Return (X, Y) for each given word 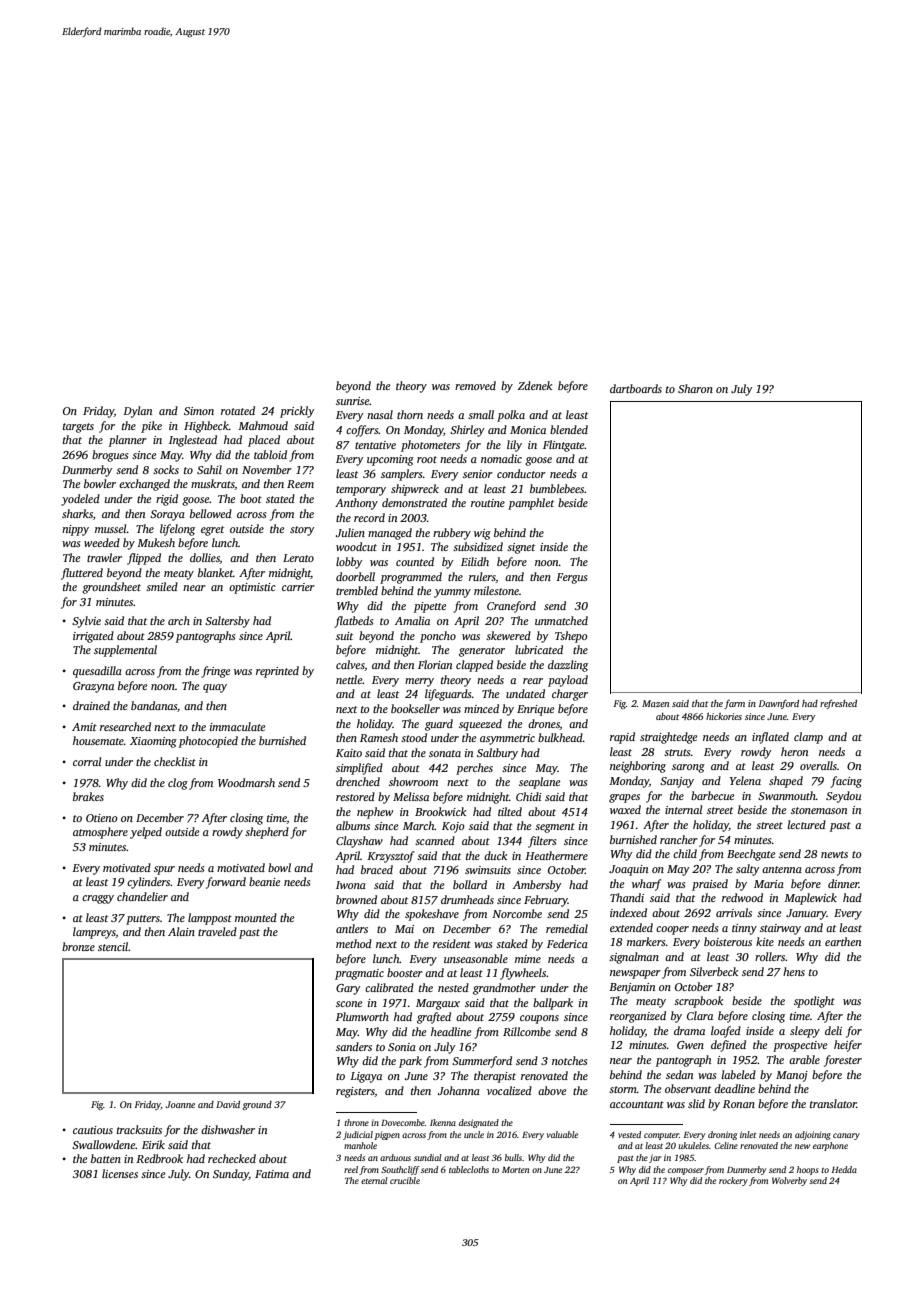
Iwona (351, 885)
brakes (88, 796)
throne (356, 1122)
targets (78, 428)
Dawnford (779, 704)
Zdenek (535, 385)
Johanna (459, 1090)
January (806, 914)
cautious (93, 1130)
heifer (848, 1046)
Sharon (695, 388)
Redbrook (159, 1158)
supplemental (125, 651)
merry (419, 682)
